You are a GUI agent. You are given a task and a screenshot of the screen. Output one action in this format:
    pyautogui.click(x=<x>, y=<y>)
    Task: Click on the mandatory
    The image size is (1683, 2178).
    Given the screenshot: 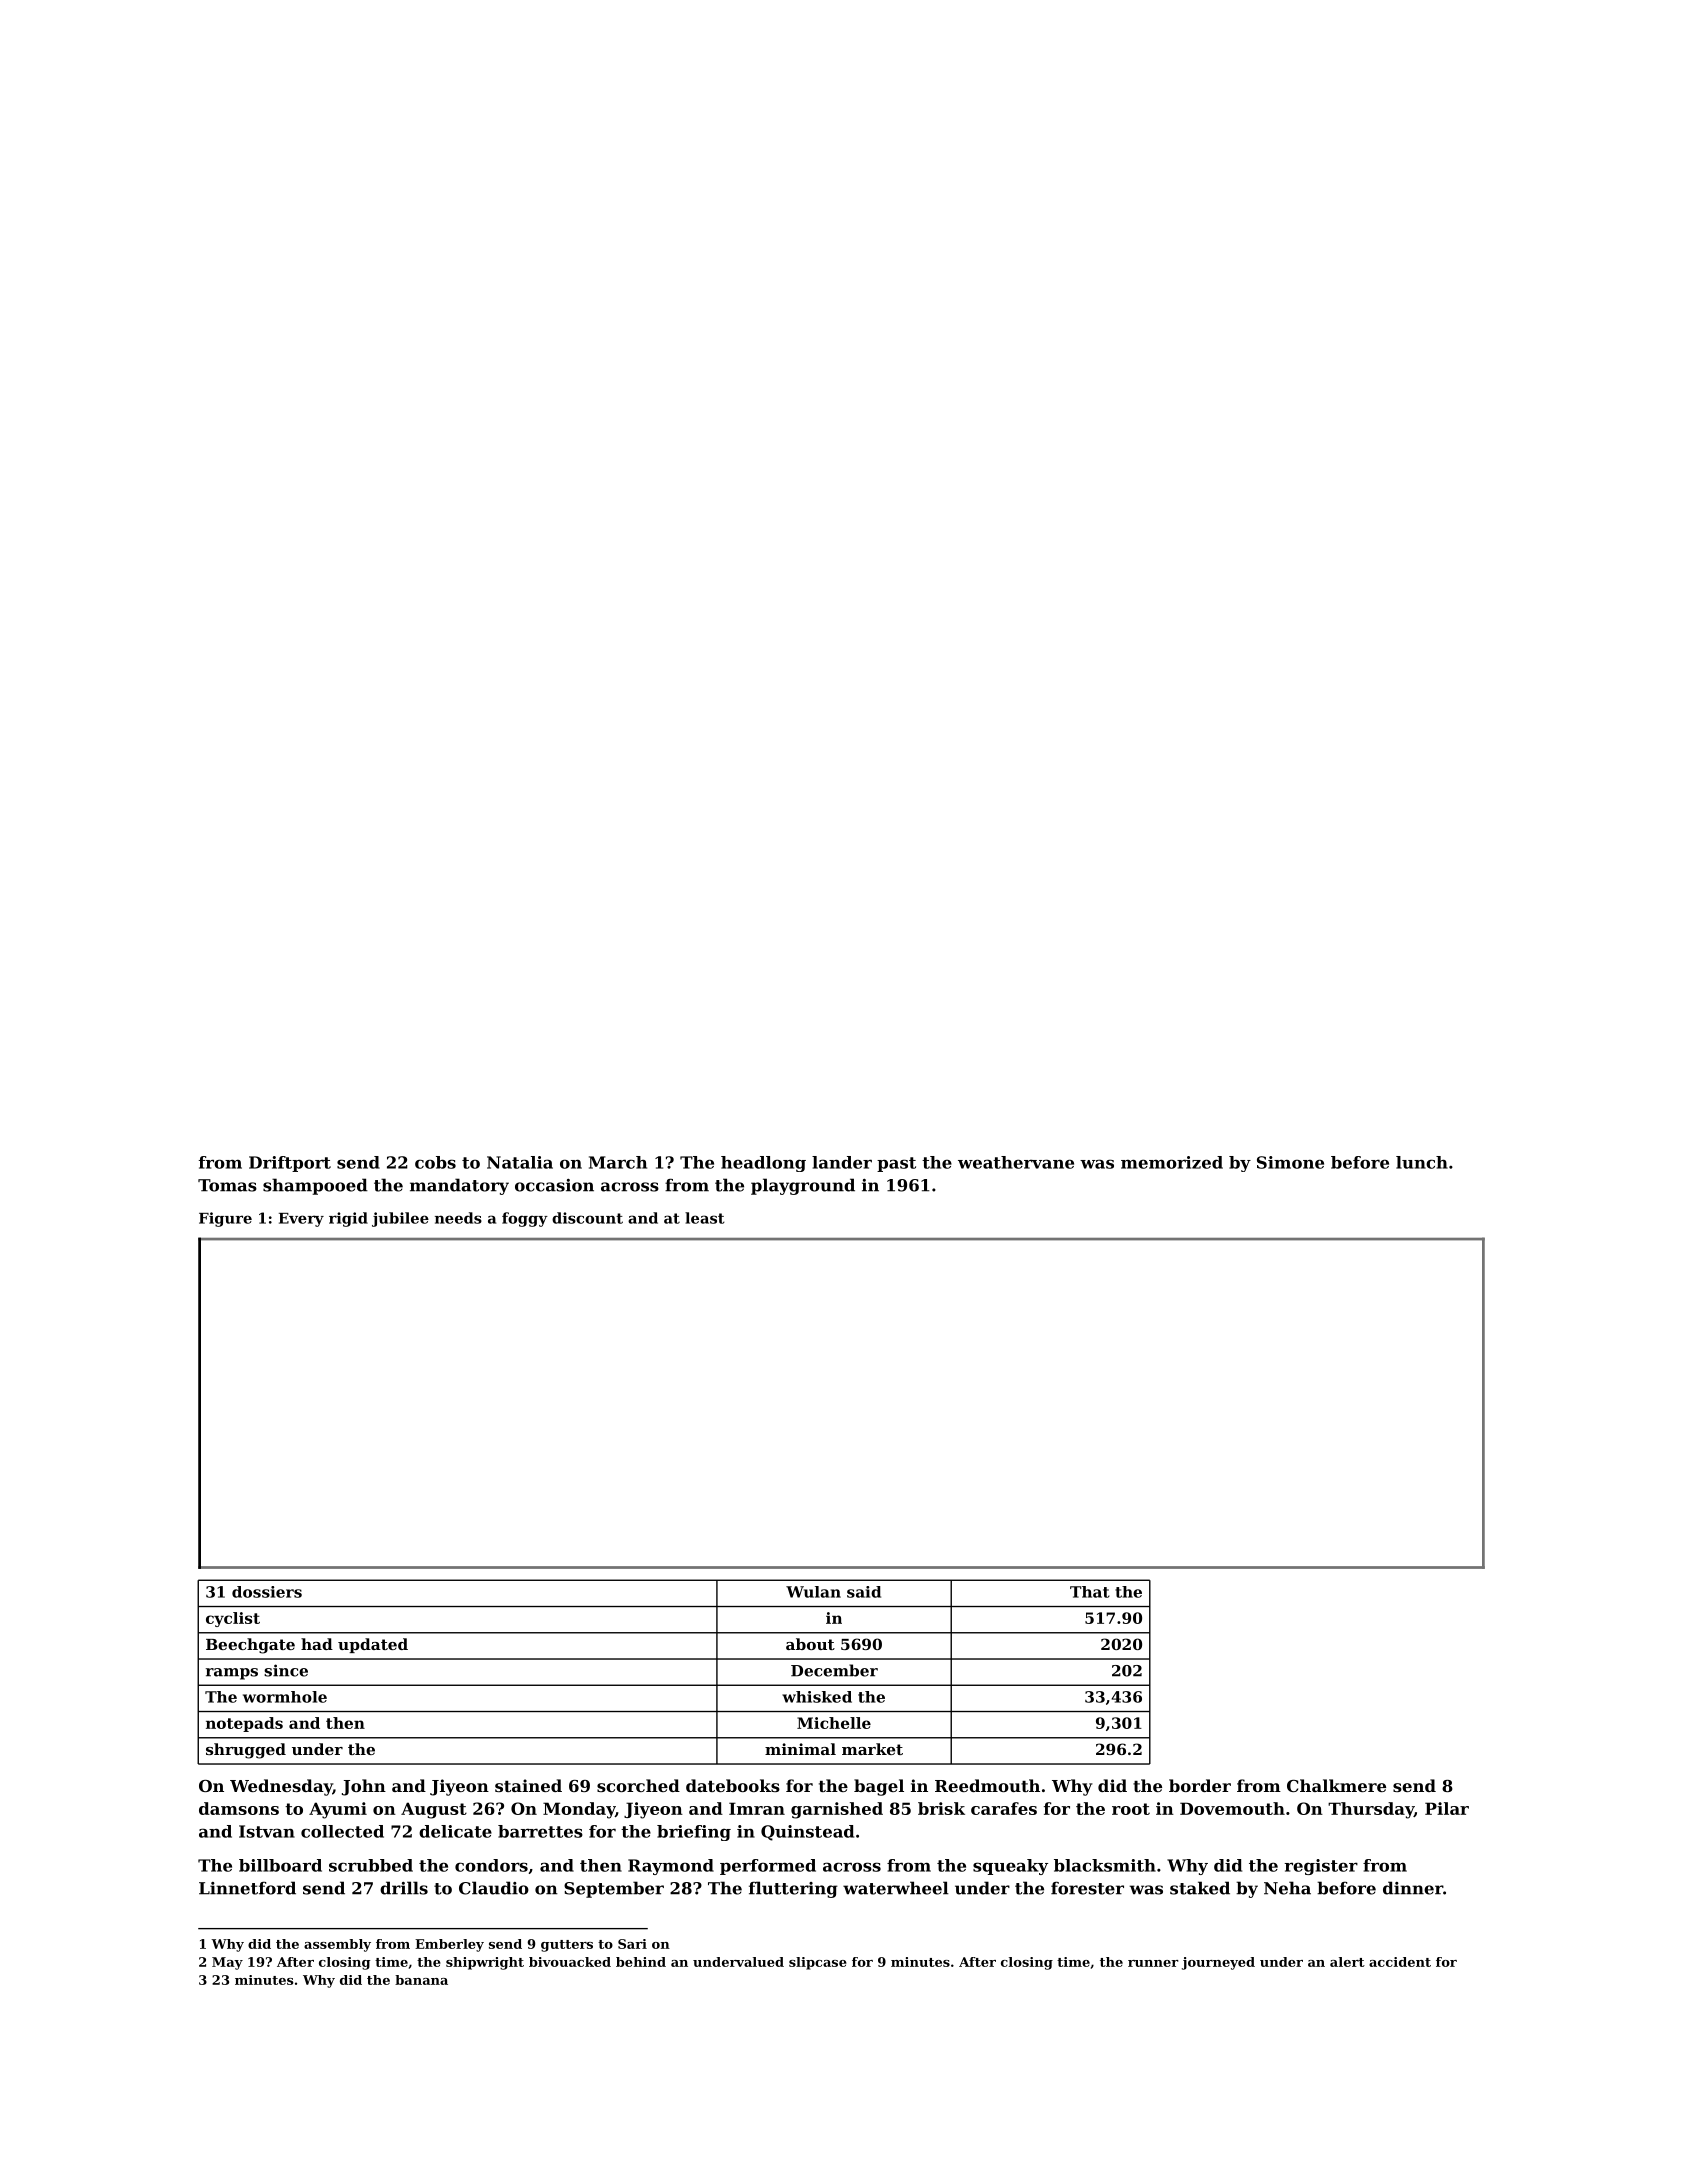 What is the action you would take?
    pyautogui.click(x=459, y=1186)
